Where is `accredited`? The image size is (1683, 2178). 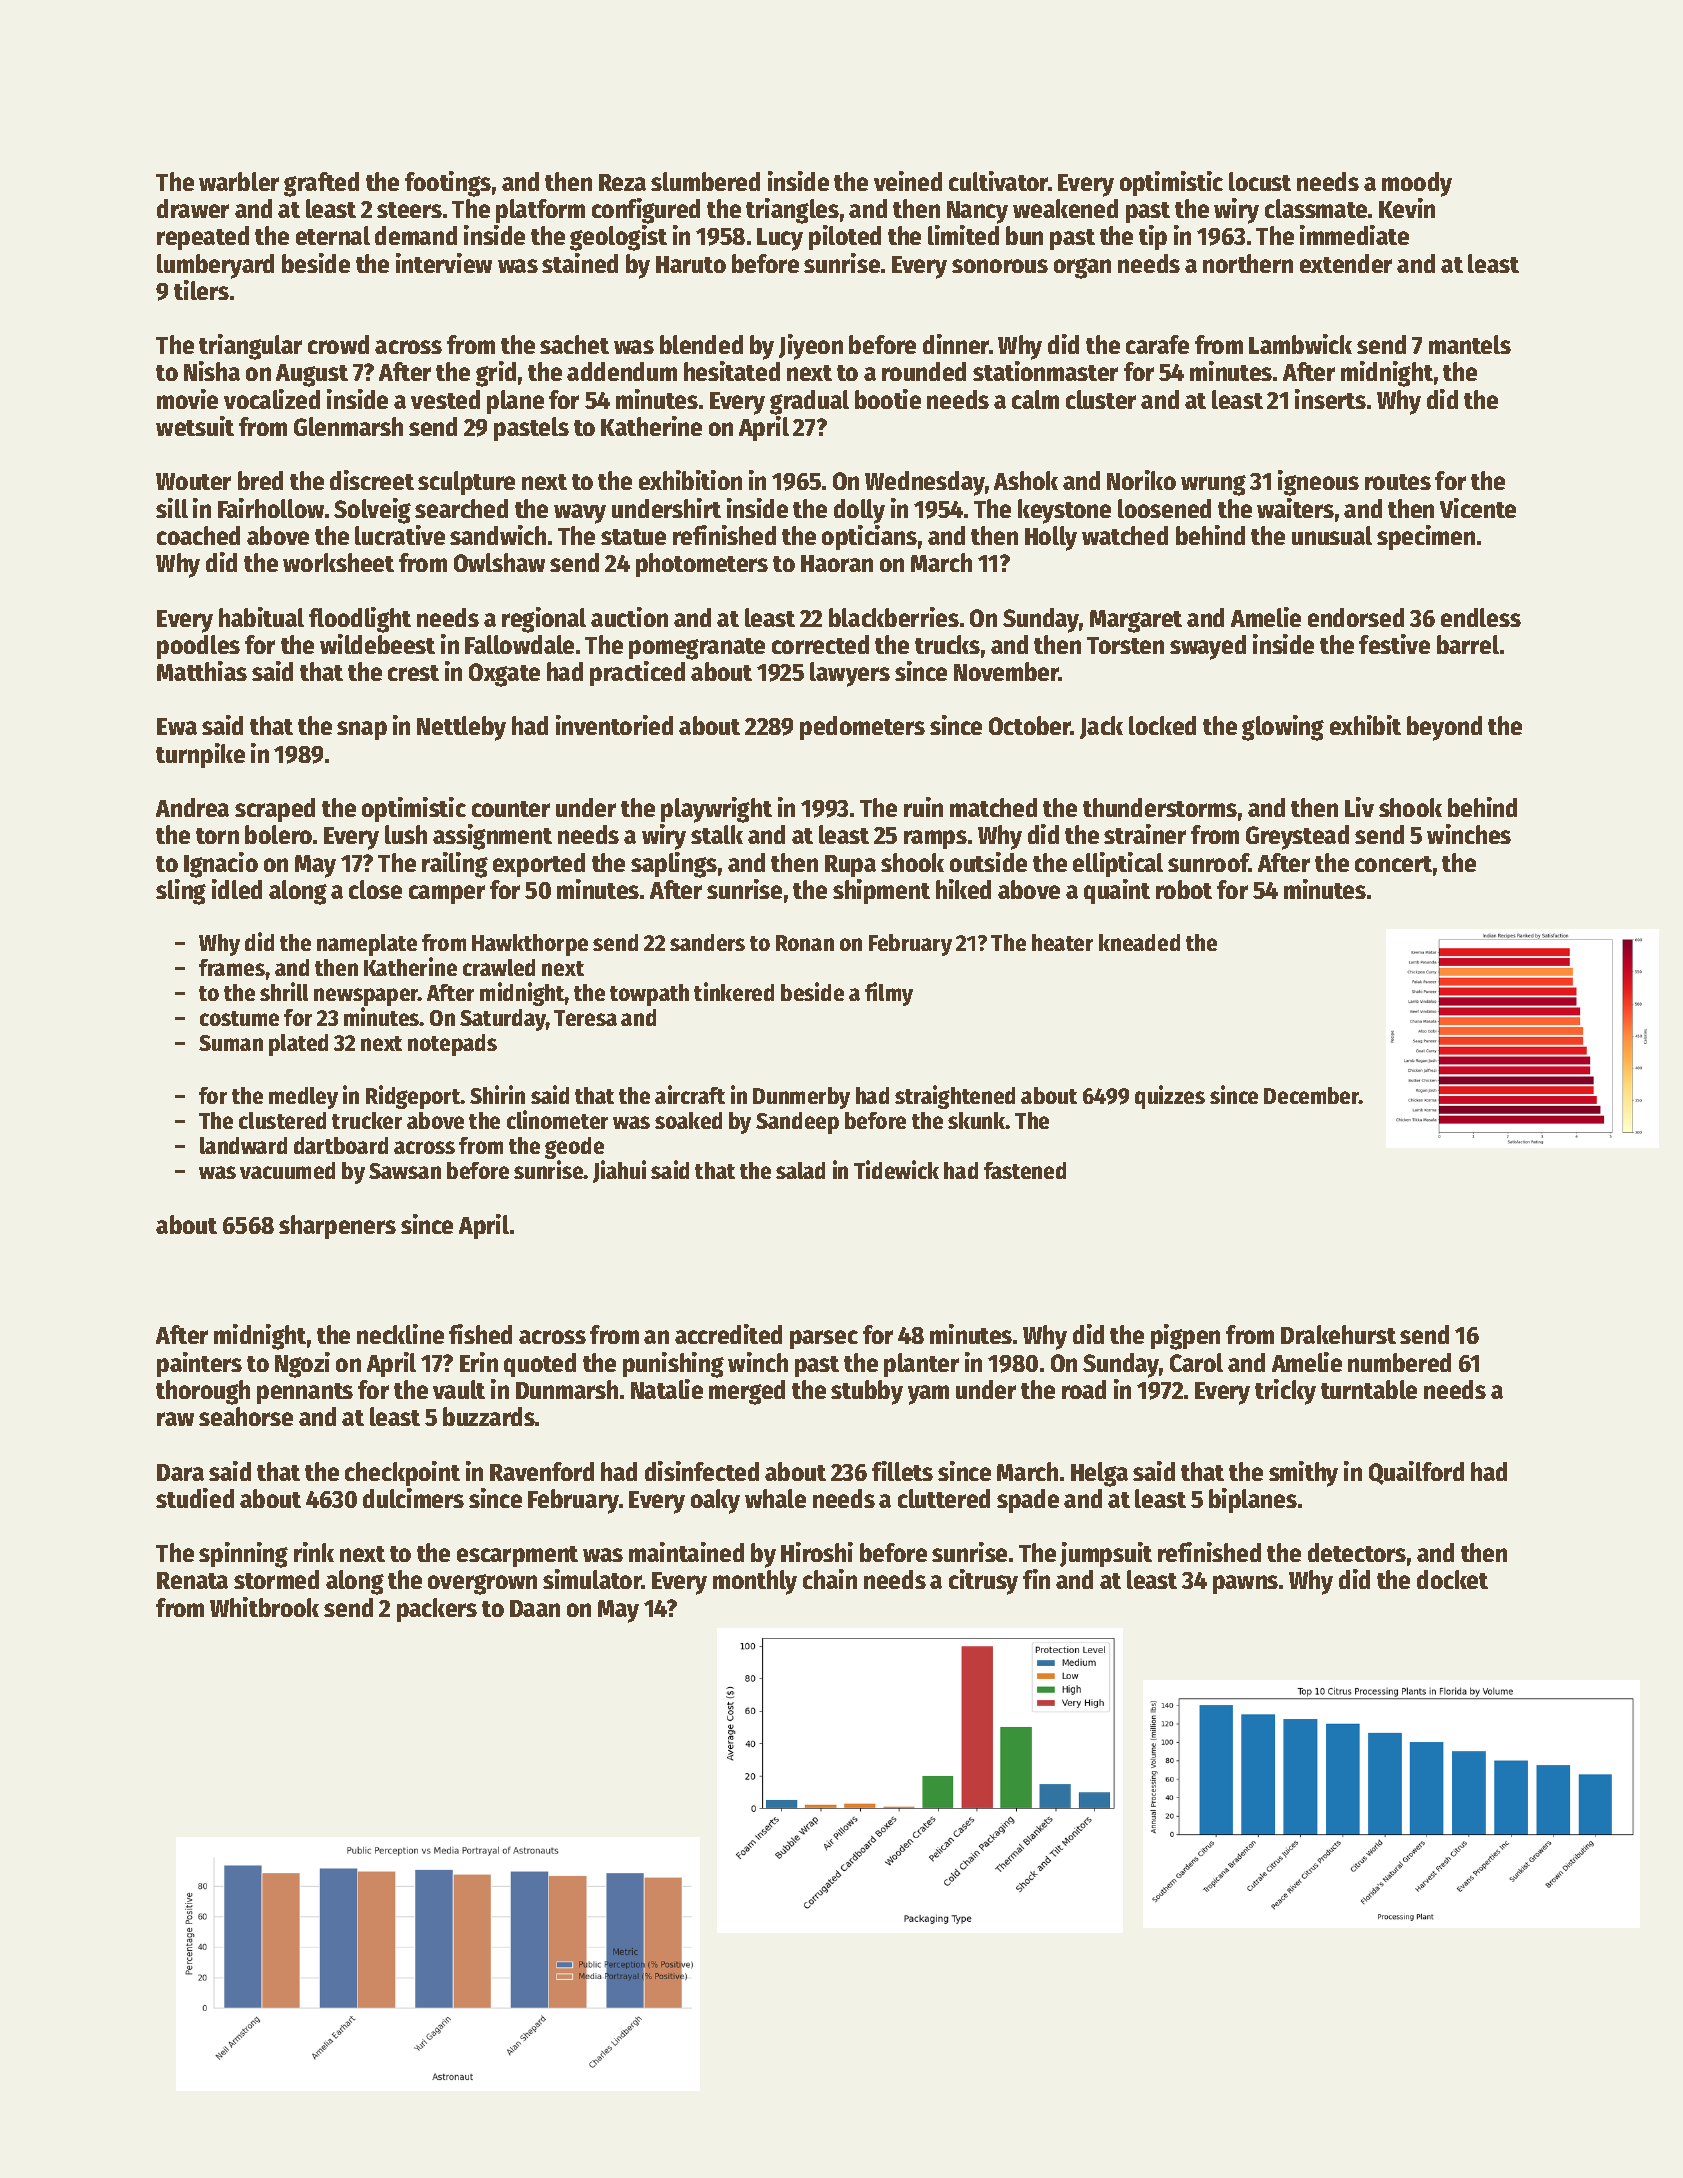
accredited is located at coordinates (728, 1334).
